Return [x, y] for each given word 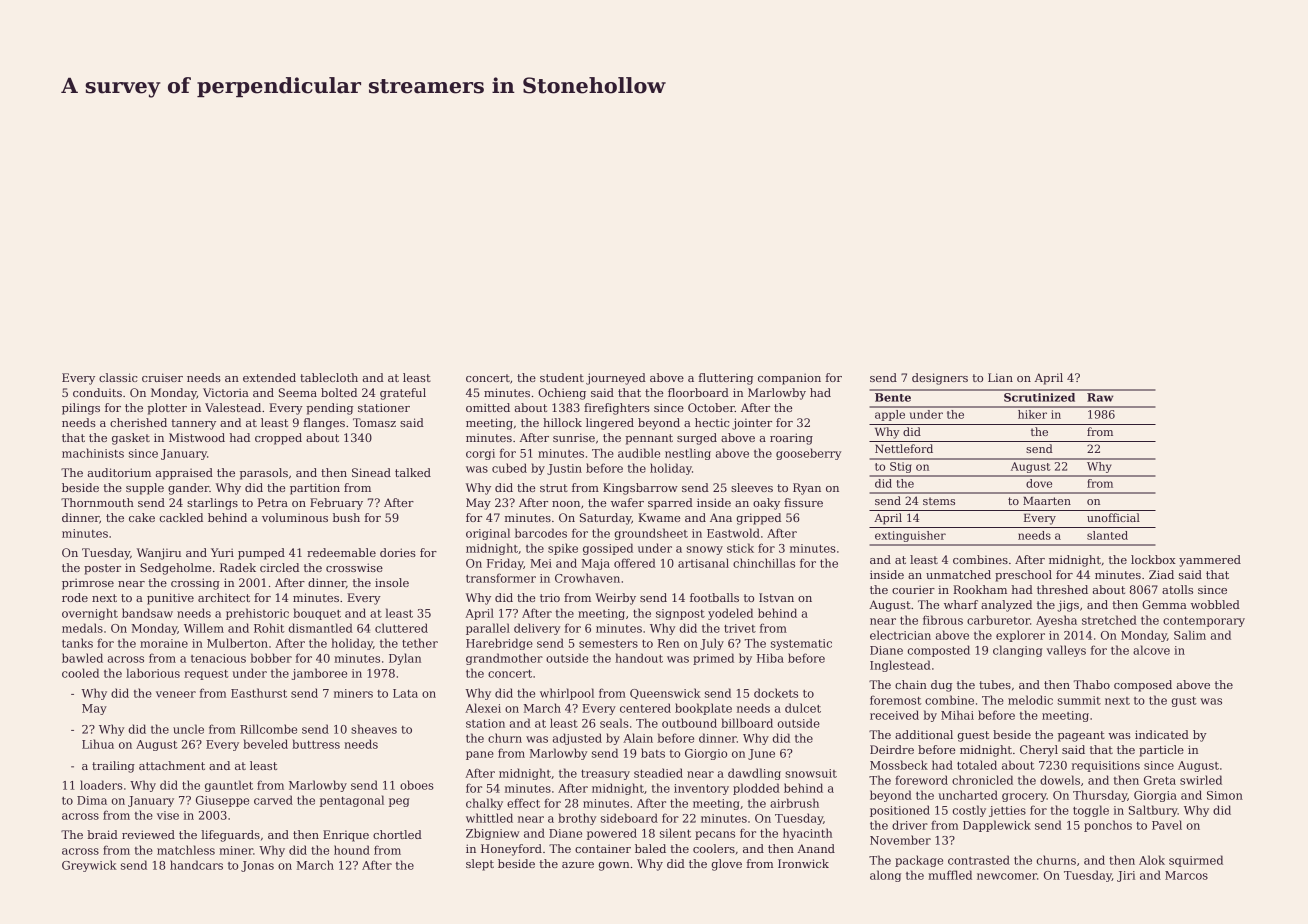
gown [614, 866]
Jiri [1126, 876]
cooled [80, 673]
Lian [1000, 377]
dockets [776, 693]
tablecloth [329, 377]
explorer [1020, 636]
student [562, 377]
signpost [680, 614]
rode [75, 597]
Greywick [89, 866]
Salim [1190, 635]
